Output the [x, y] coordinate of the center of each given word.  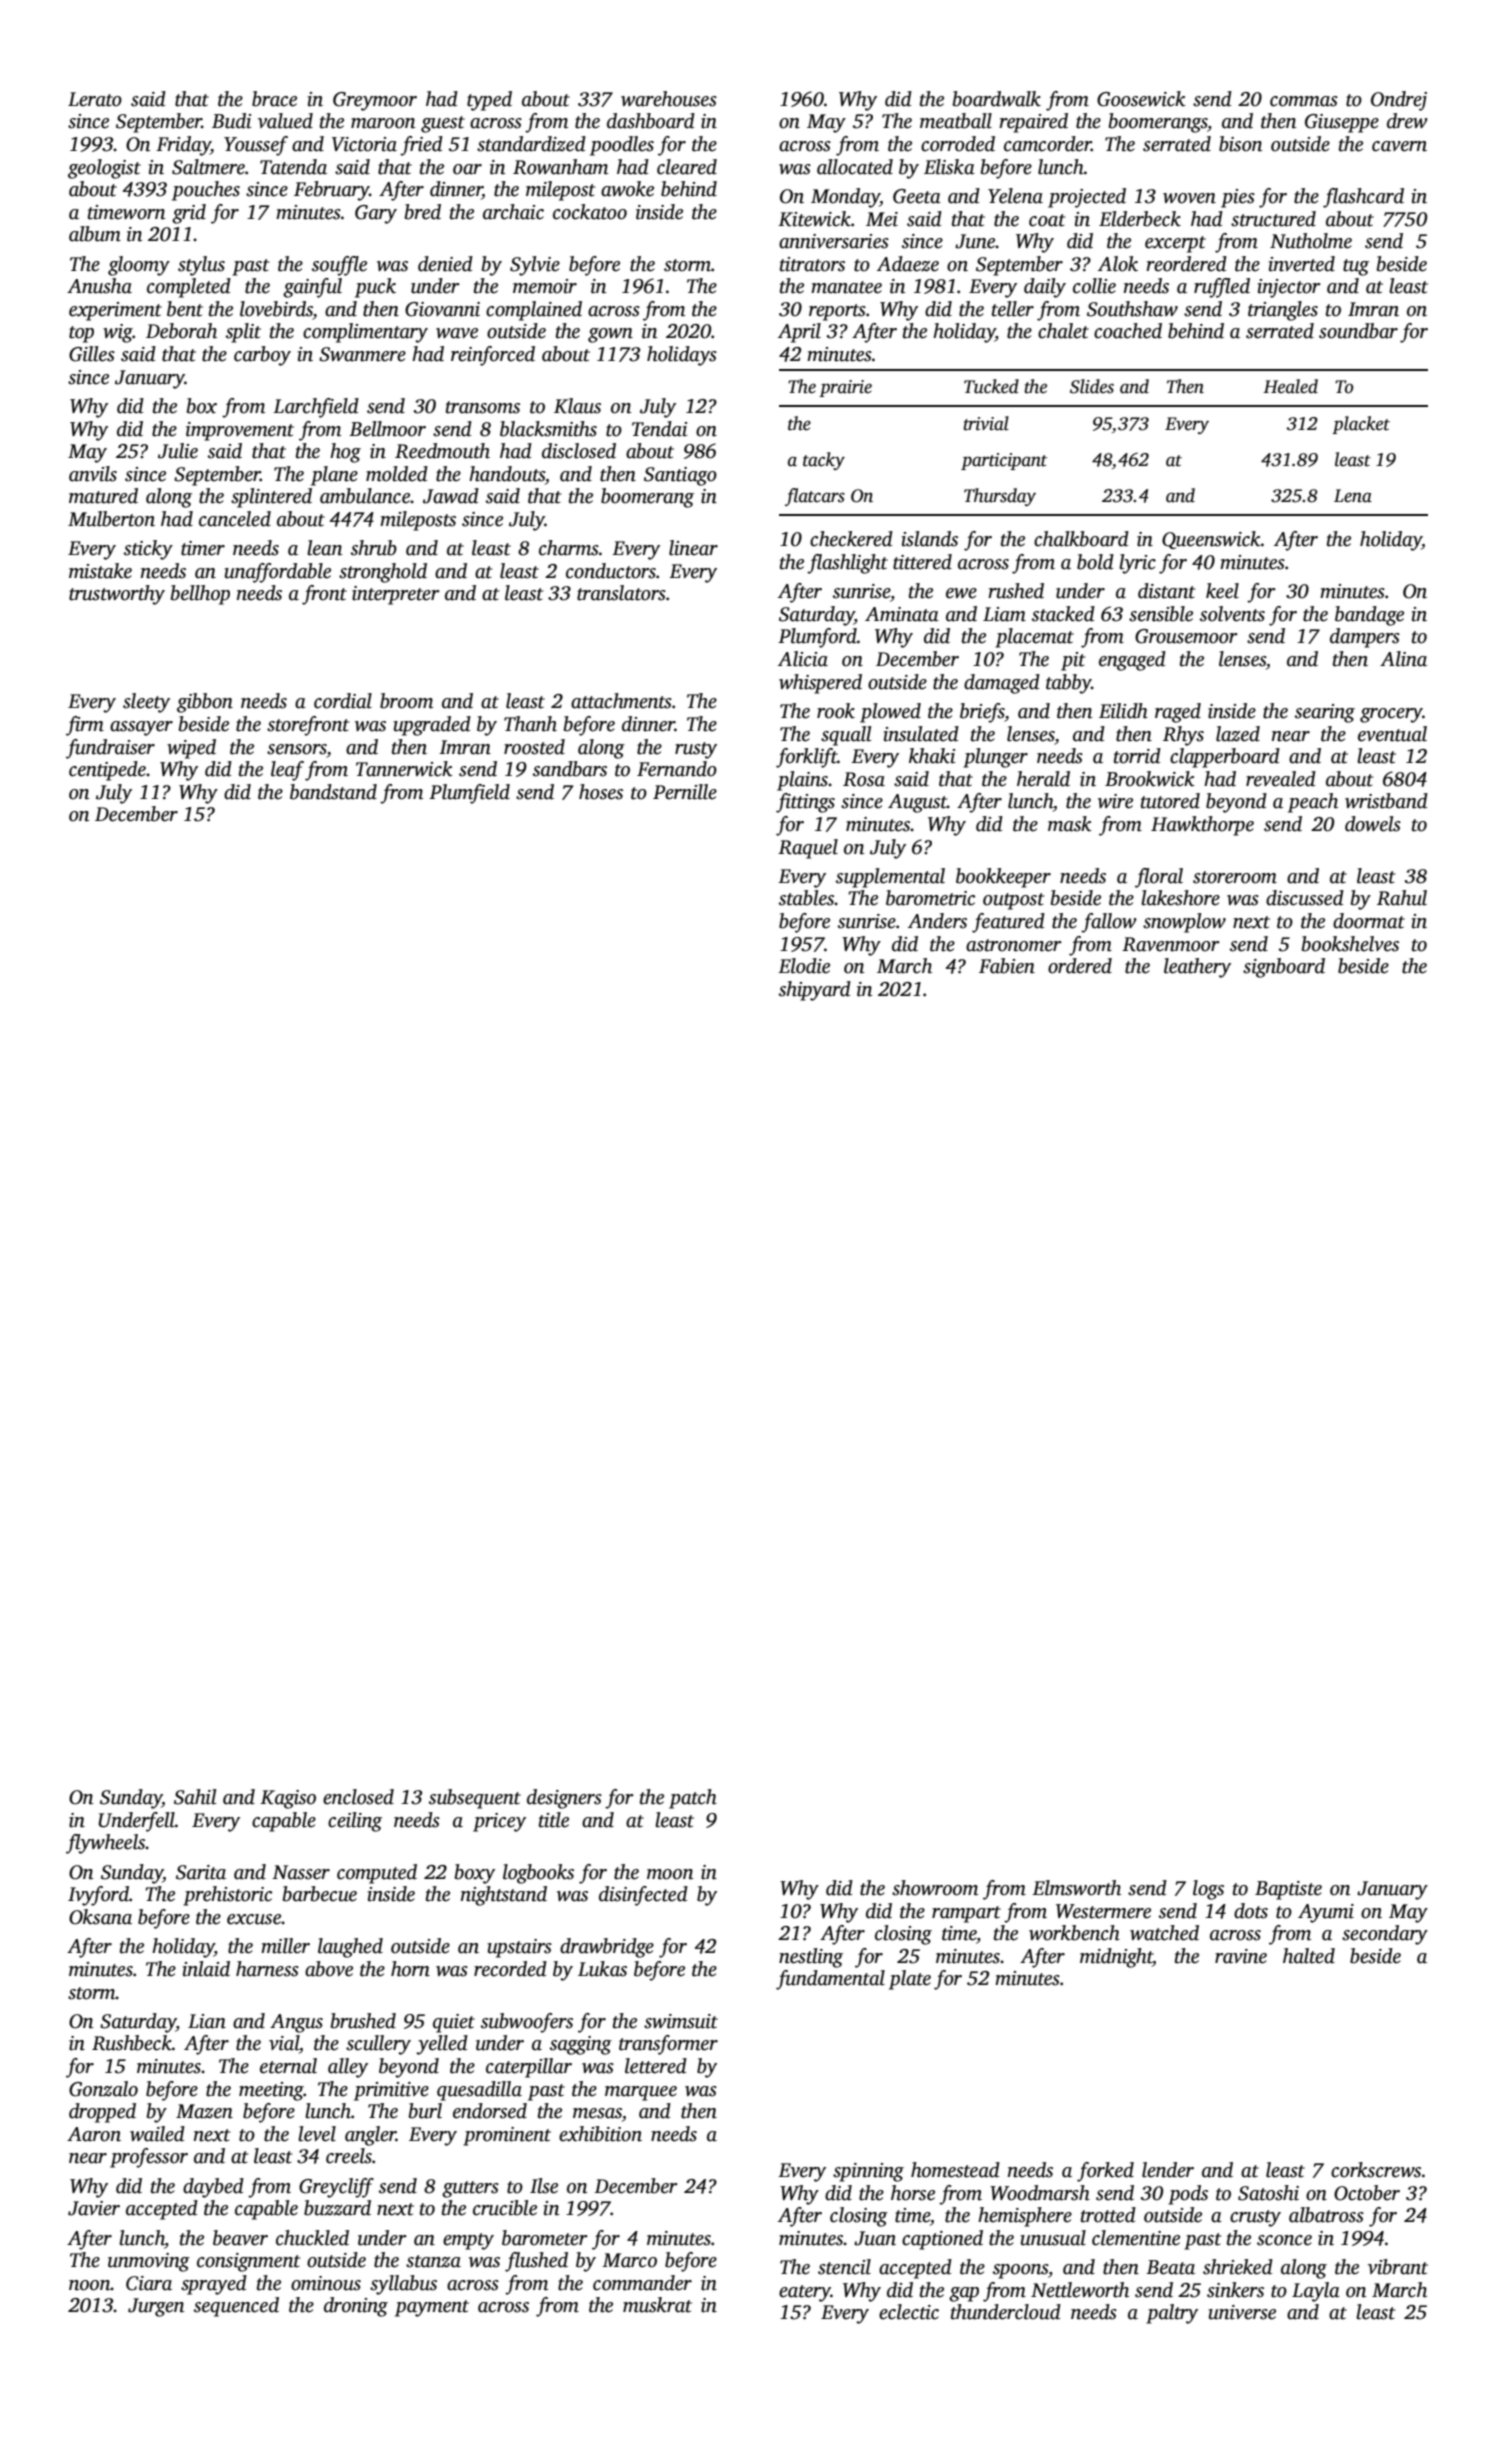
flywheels [106, 1844]
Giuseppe [1342, 123]
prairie [845, 388]
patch [693, 1799]
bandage [1369, 616]
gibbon [205, 703]
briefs [982, 713]
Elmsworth [1076, 1888]
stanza [433, 2261]
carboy [262, 356]
